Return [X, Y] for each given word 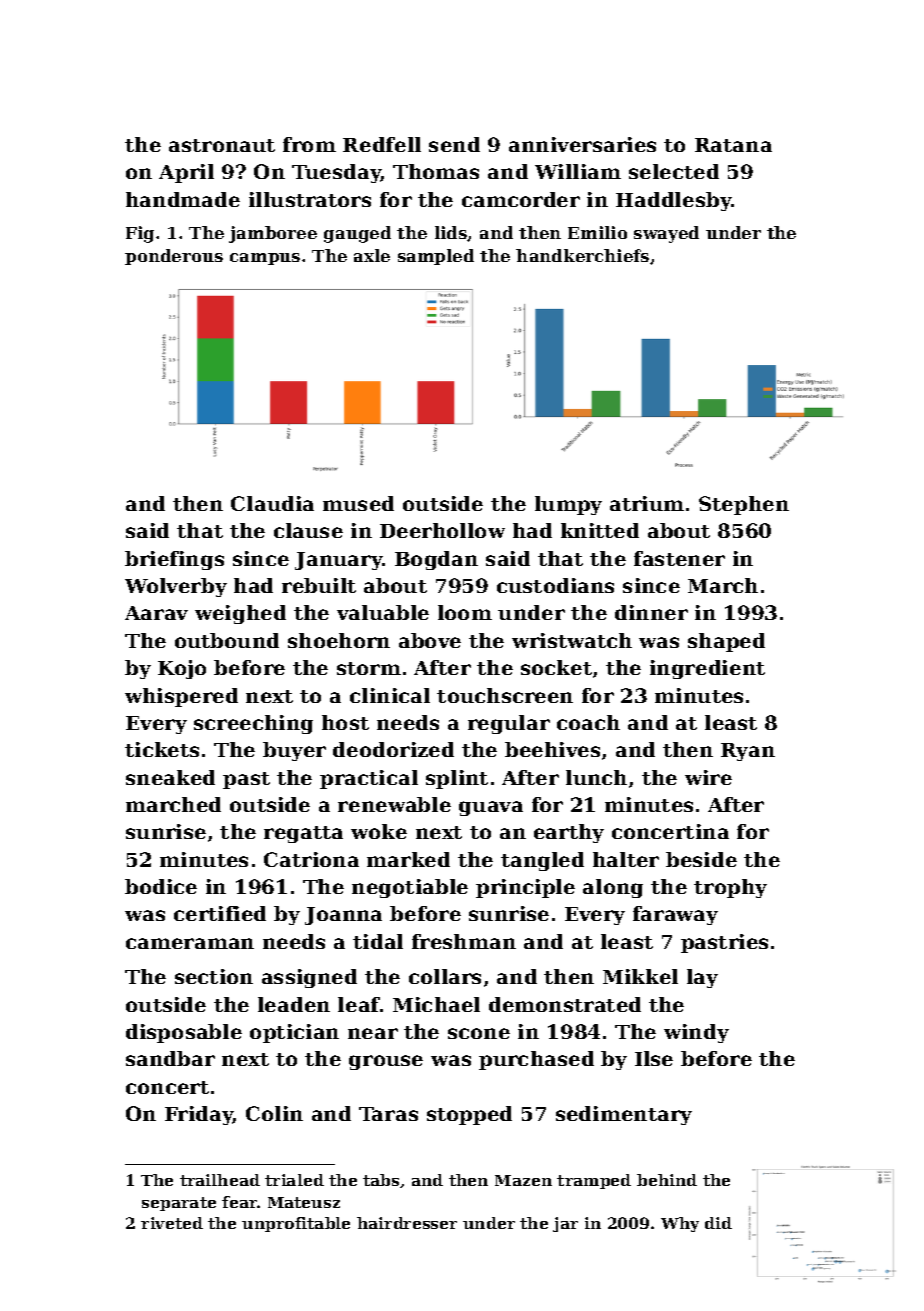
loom [465, 612]
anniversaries [582, 144]
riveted [172, 1223]
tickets [162, 749]
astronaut [222, 145]
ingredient [707, 669]
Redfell [382, 144]
